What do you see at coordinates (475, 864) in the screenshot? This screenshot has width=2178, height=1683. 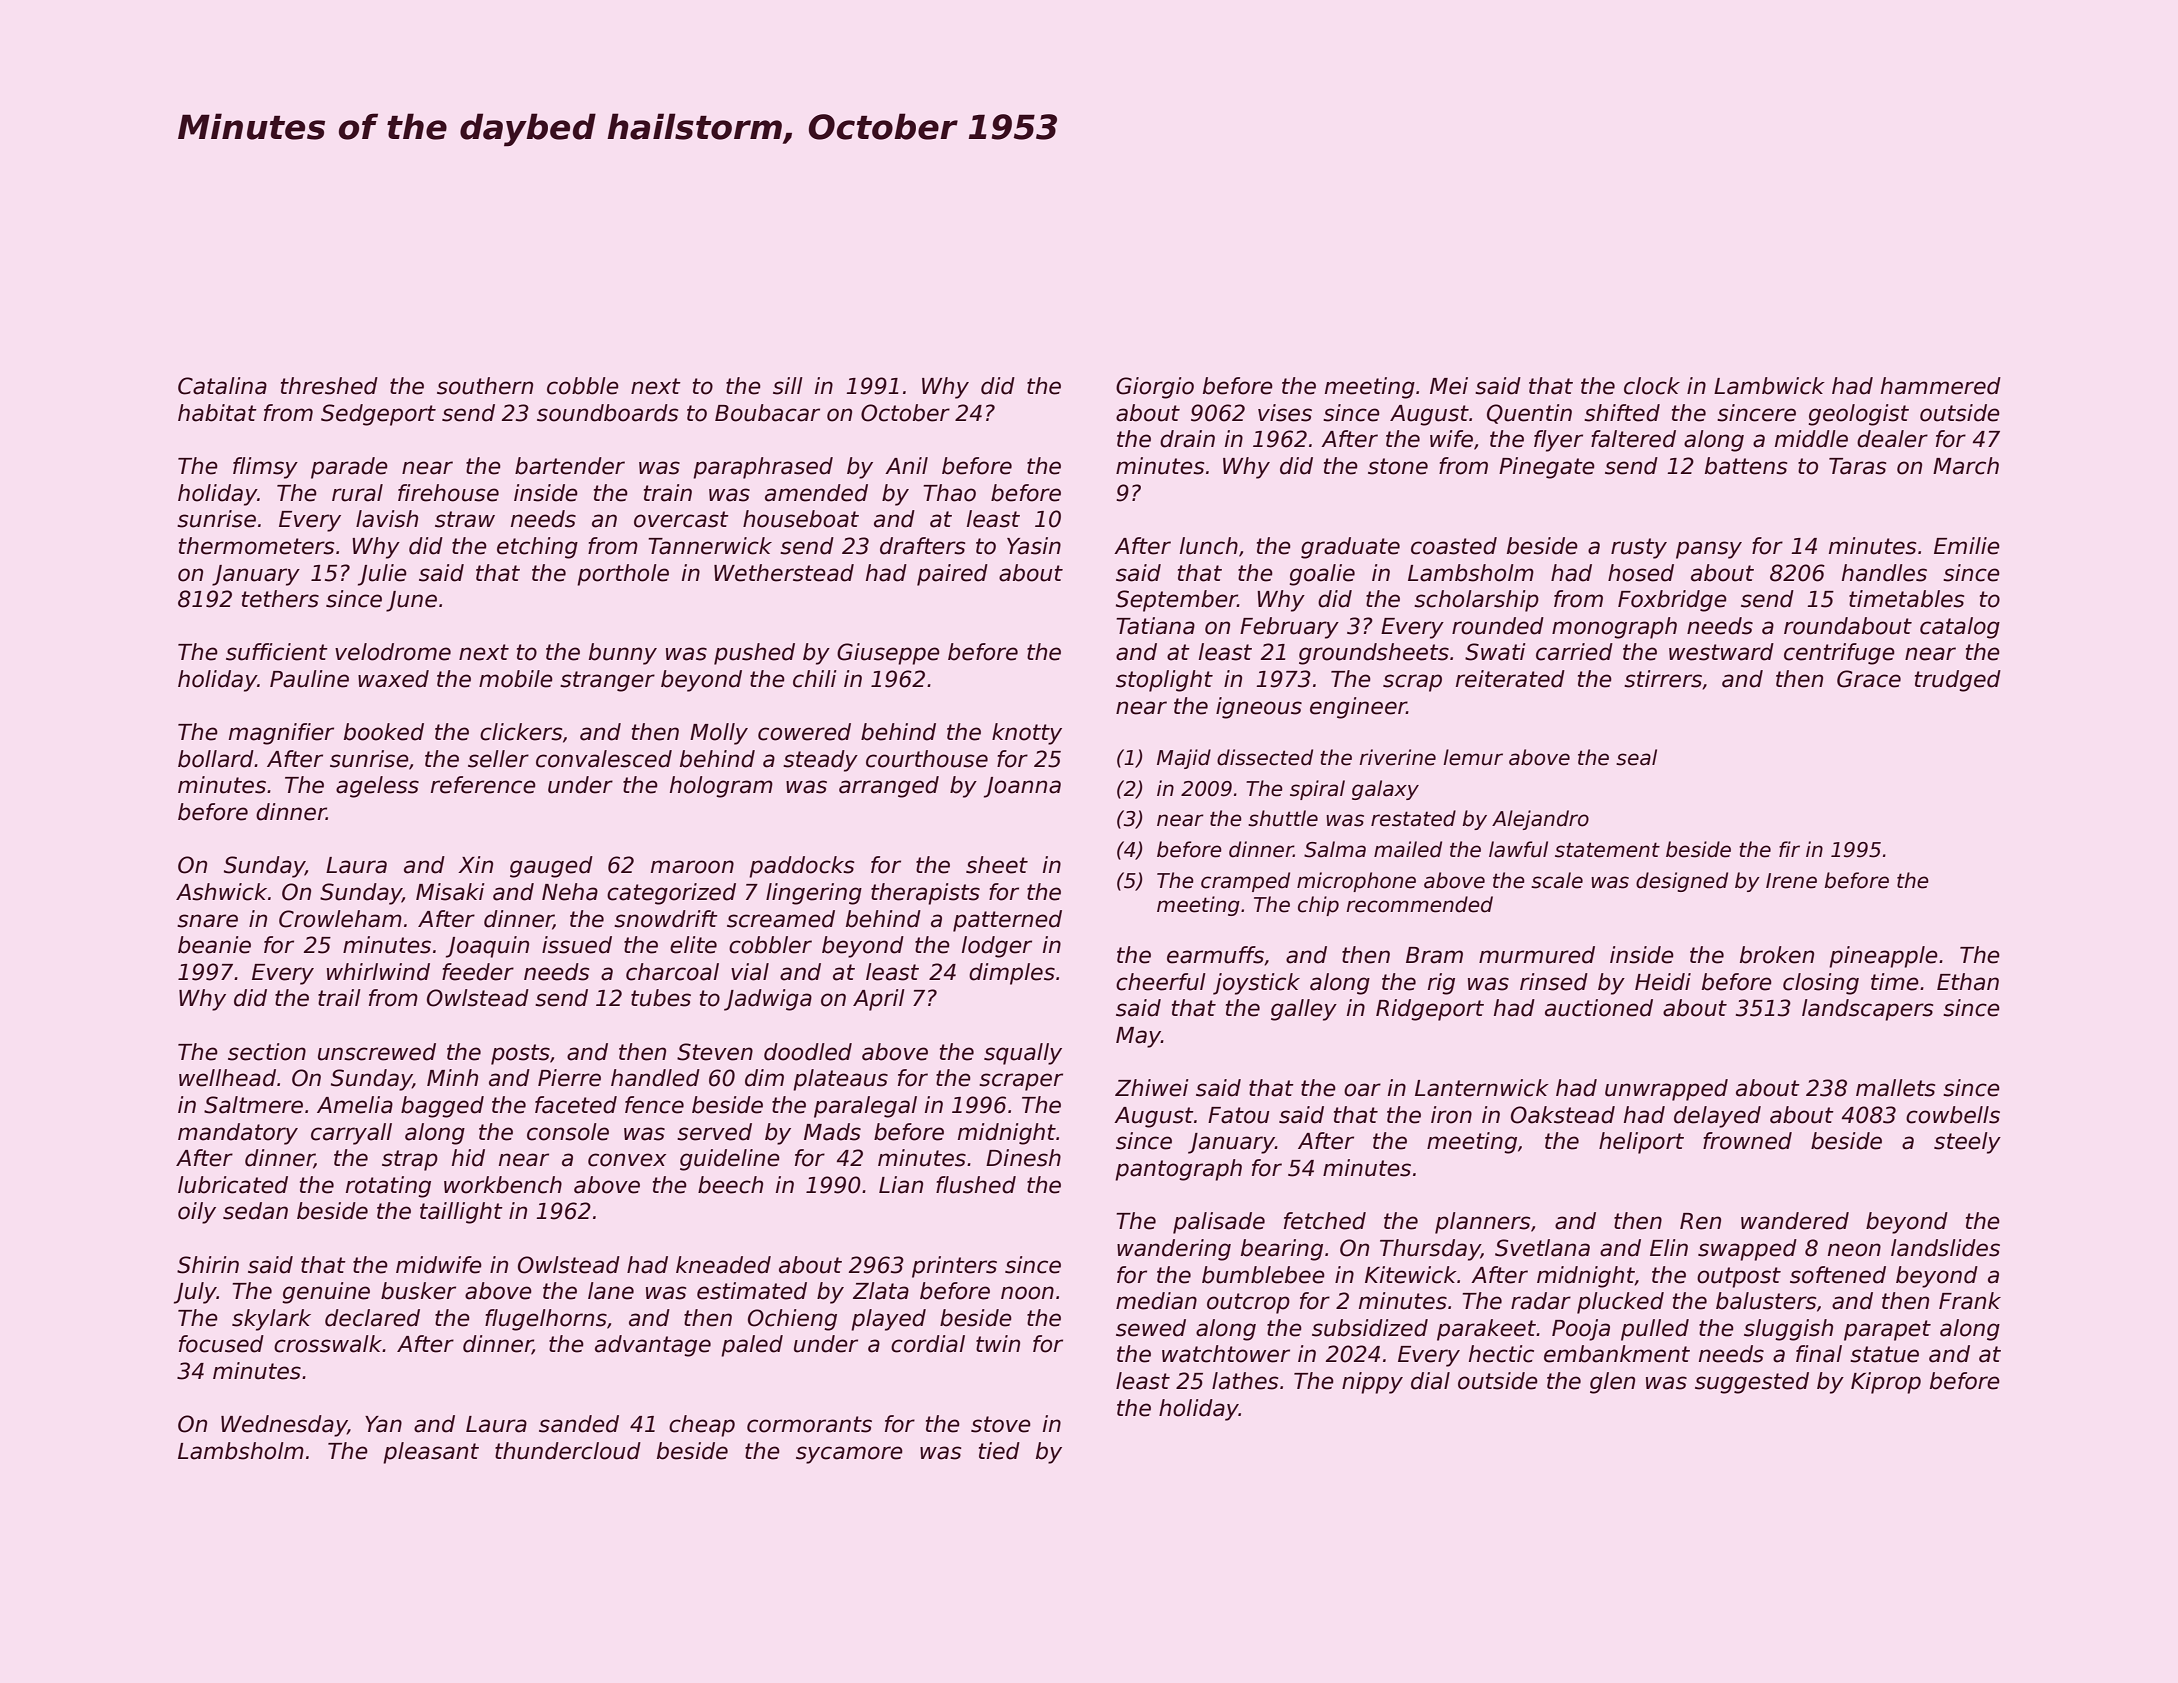 I see `Xin` at bounding box center [475, 864].
